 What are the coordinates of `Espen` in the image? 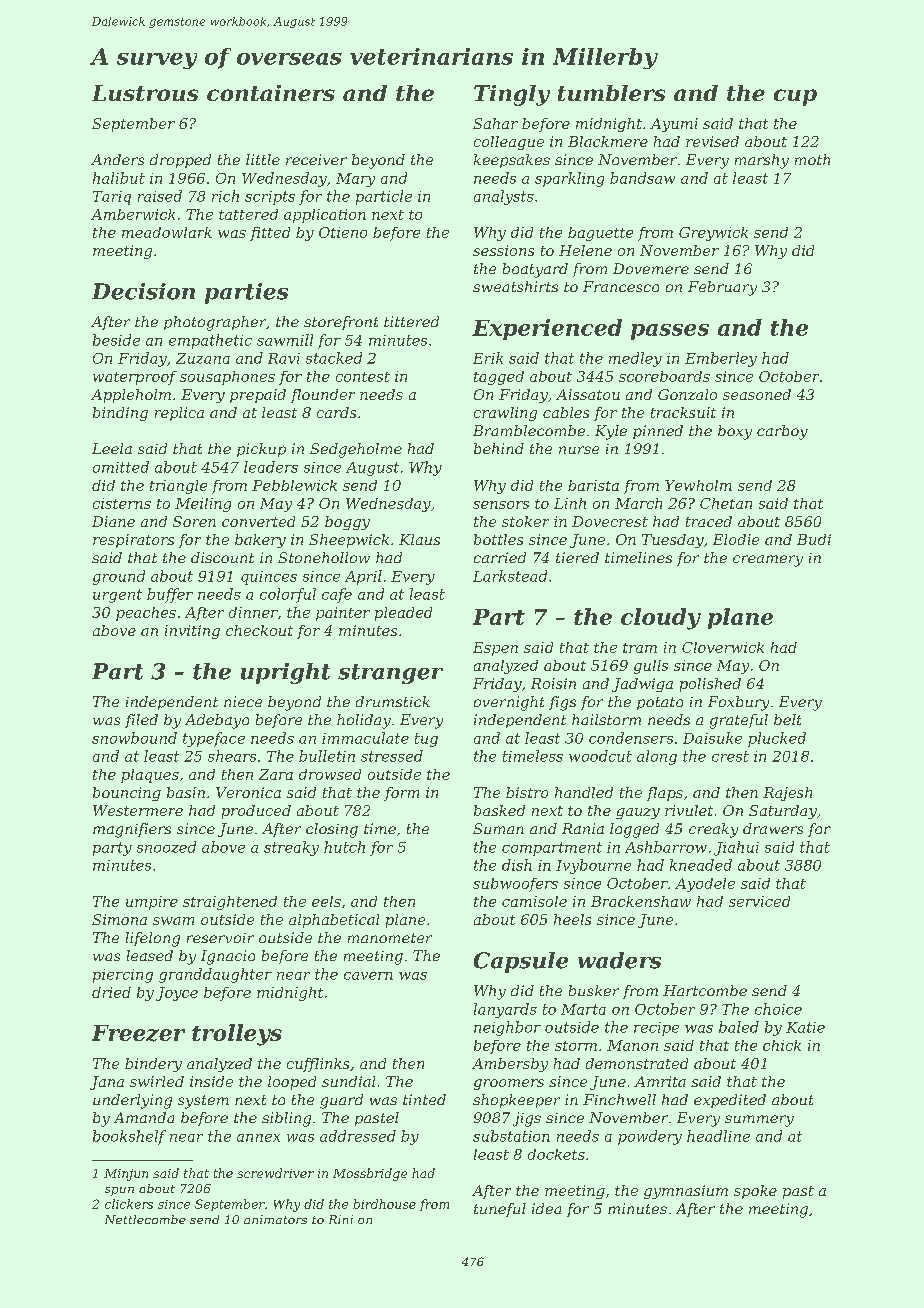 It's located at (495, 649).
